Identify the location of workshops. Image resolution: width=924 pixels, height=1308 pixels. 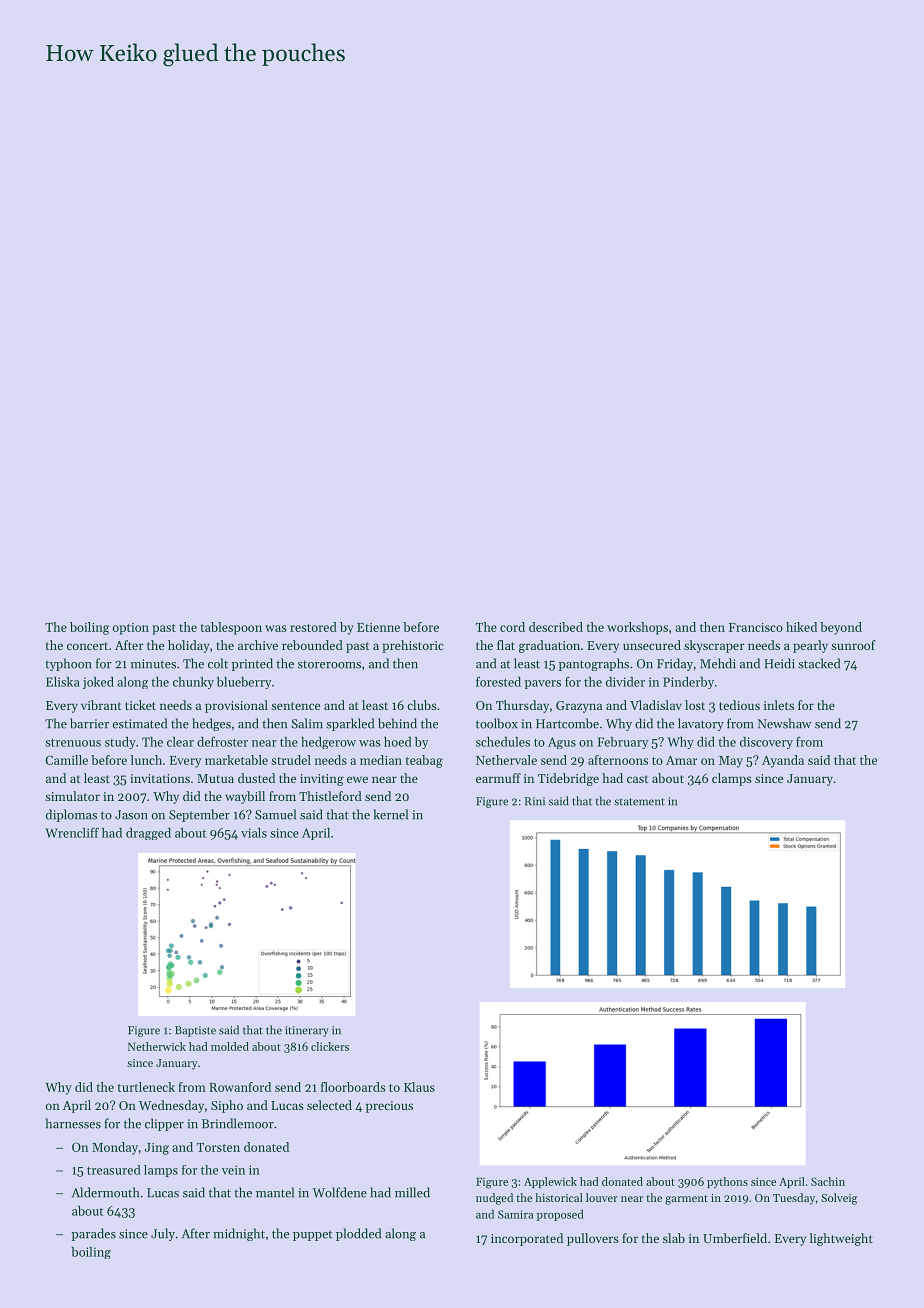
(637, 628).
